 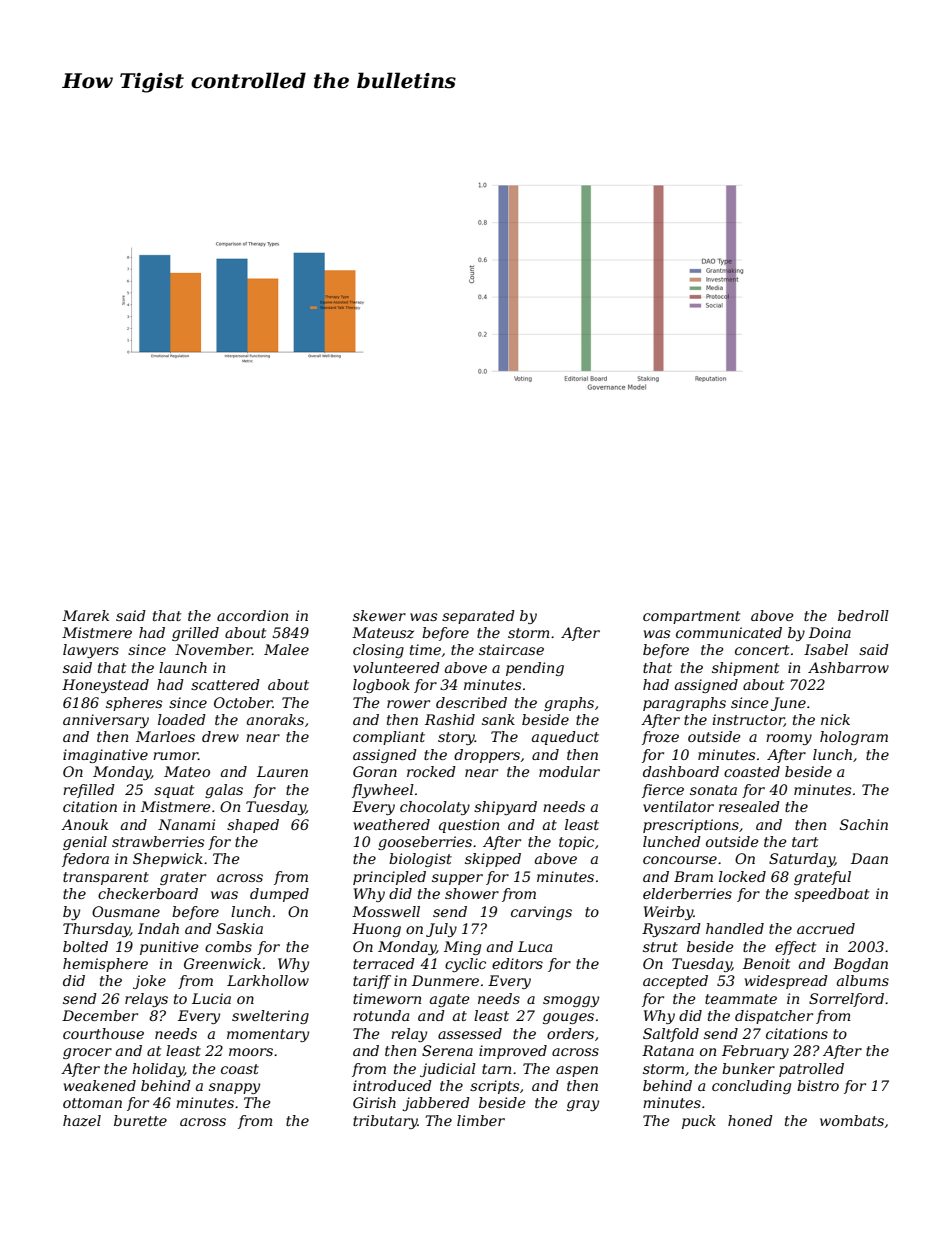 What do you see at coordinates (183, 667) in the screenshot?
I see `launch` at bounding box center [183, 667].
